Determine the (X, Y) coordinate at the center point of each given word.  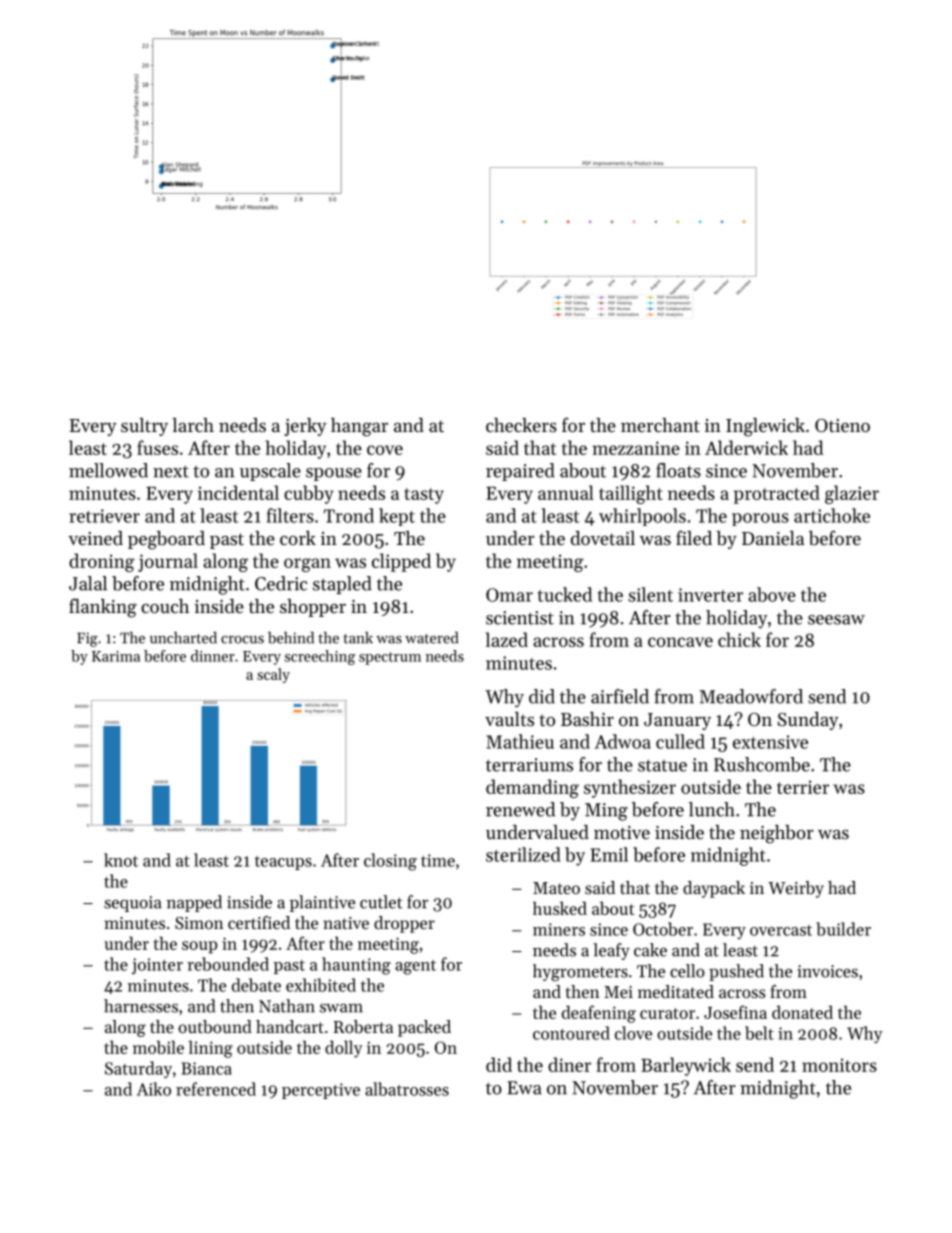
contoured (571, 1033)
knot (121, 860)
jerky (305, 427)
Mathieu (520, 741)
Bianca (206, 1068)
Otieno (842, 425)
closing (390, 862)
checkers (521, 425)
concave (680, 642)
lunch (712, 809)
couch (165, 606)
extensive (770, 742)
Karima (116, 656)
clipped (401, 562)
